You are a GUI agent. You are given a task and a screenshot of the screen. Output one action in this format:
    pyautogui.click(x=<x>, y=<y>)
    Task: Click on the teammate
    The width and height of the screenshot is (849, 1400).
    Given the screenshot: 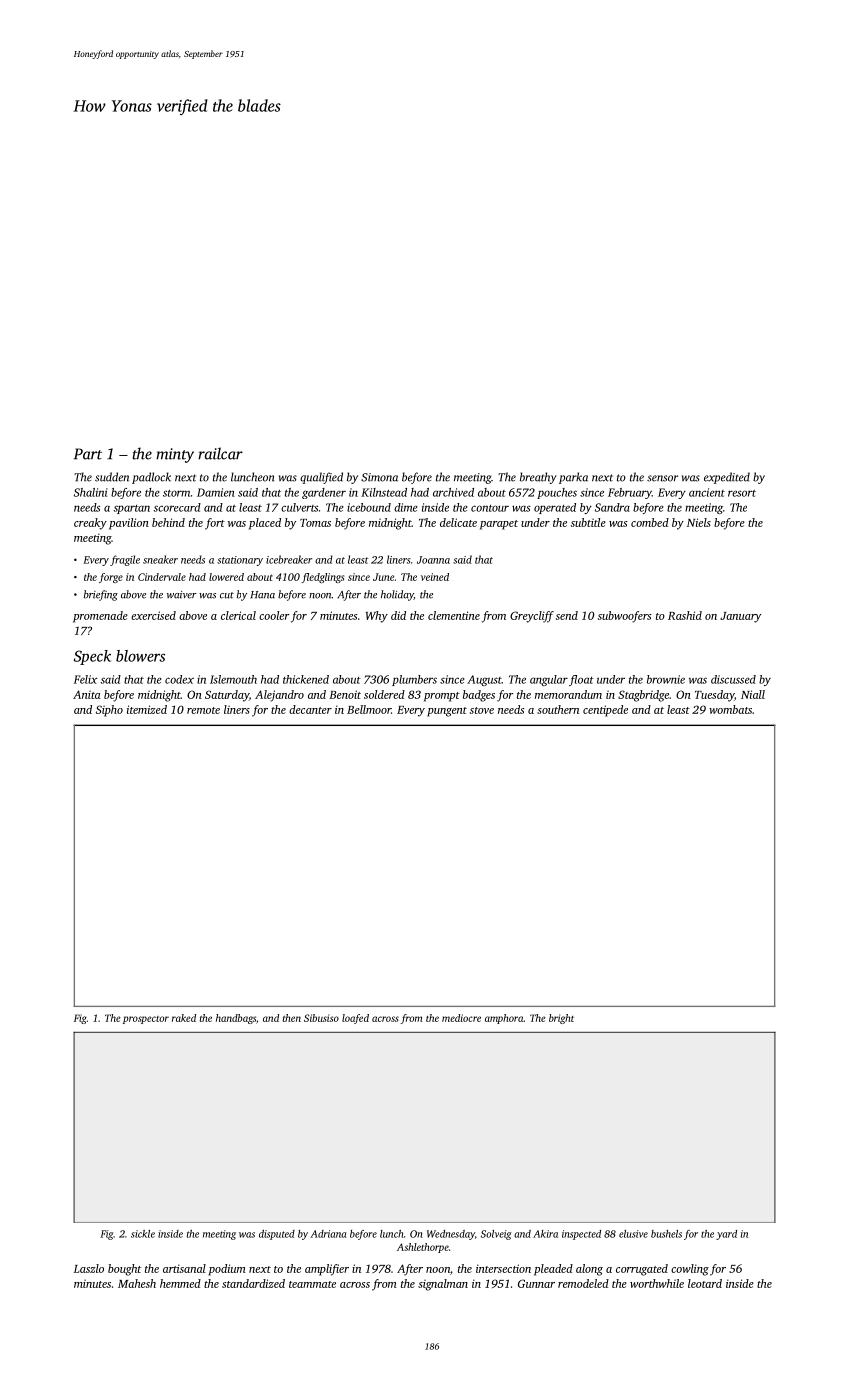 What is the action you would take?
    pyautogui.click(x=312, y=1284)
